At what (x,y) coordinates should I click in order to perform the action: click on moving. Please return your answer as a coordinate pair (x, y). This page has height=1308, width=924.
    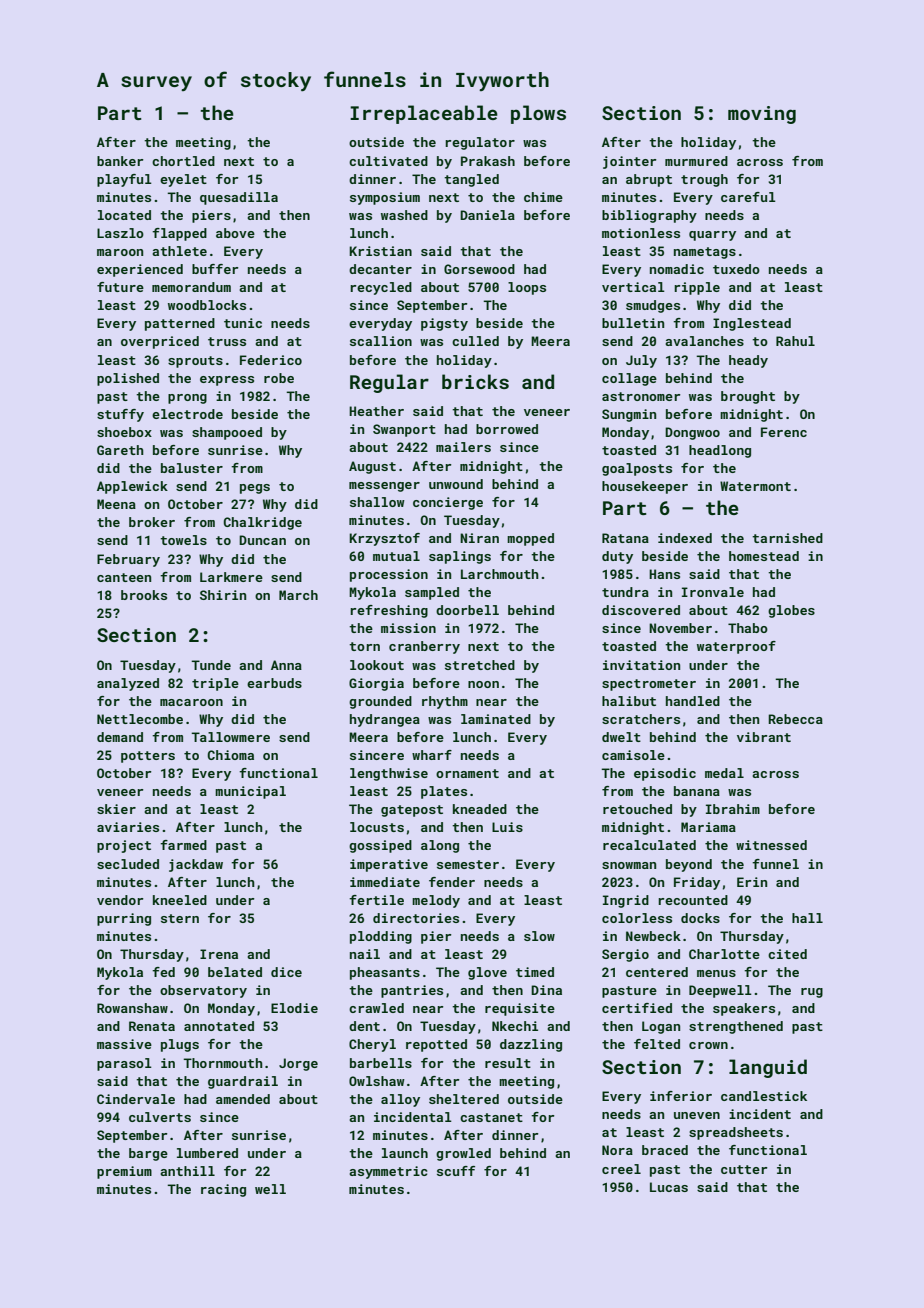
    Looking at the image, I should click on (762, 115).
